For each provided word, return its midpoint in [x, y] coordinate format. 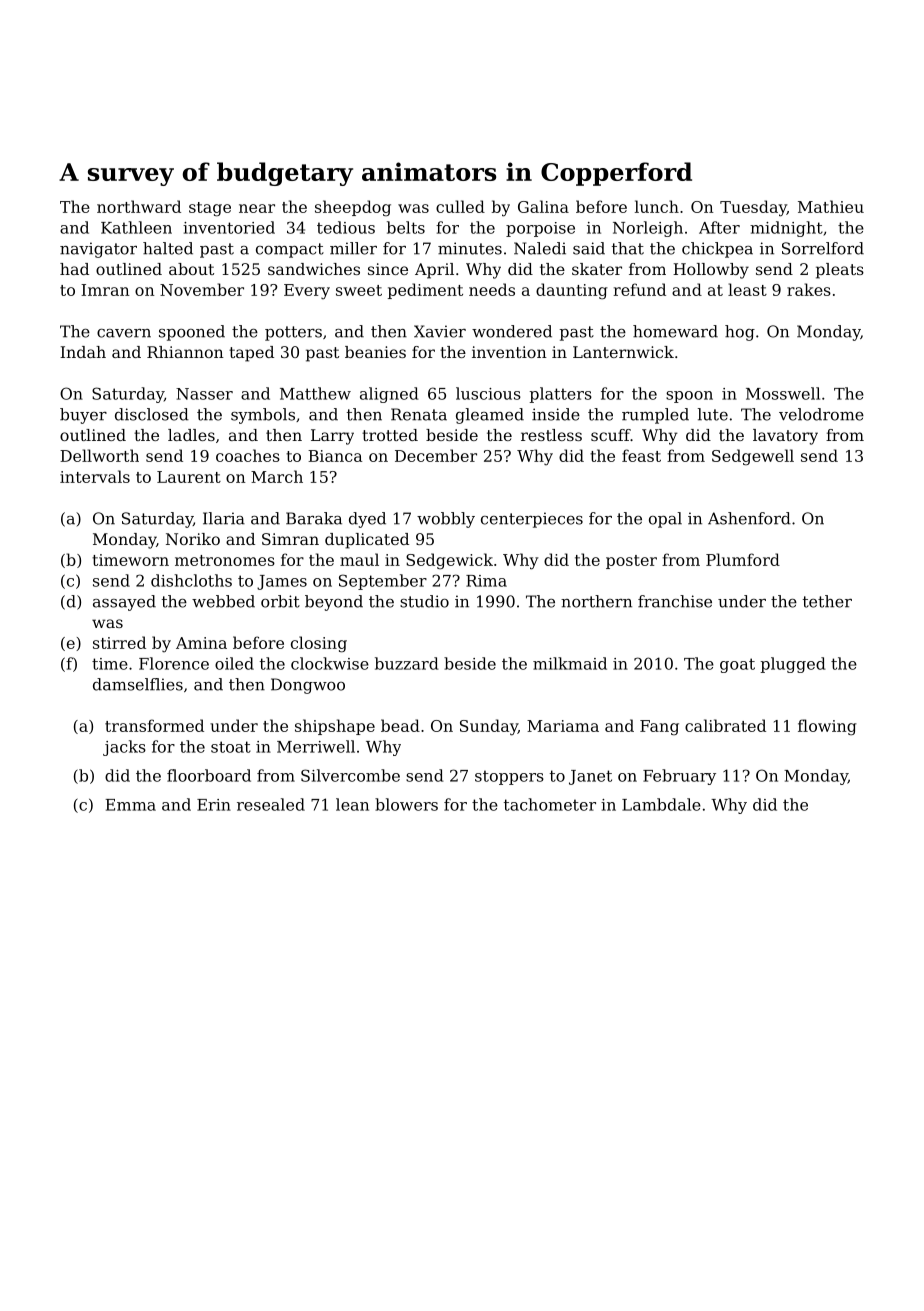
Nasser [204, 394]
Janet [590, 777]
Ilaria [224, 518]
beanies [375, 352]
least [747, 289]
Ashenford [749, 518]
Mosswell [783, 393]
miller [353, 248]
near [257, 208]
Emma [130, 805]
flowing [827, 727]
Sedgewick [449, 561]
